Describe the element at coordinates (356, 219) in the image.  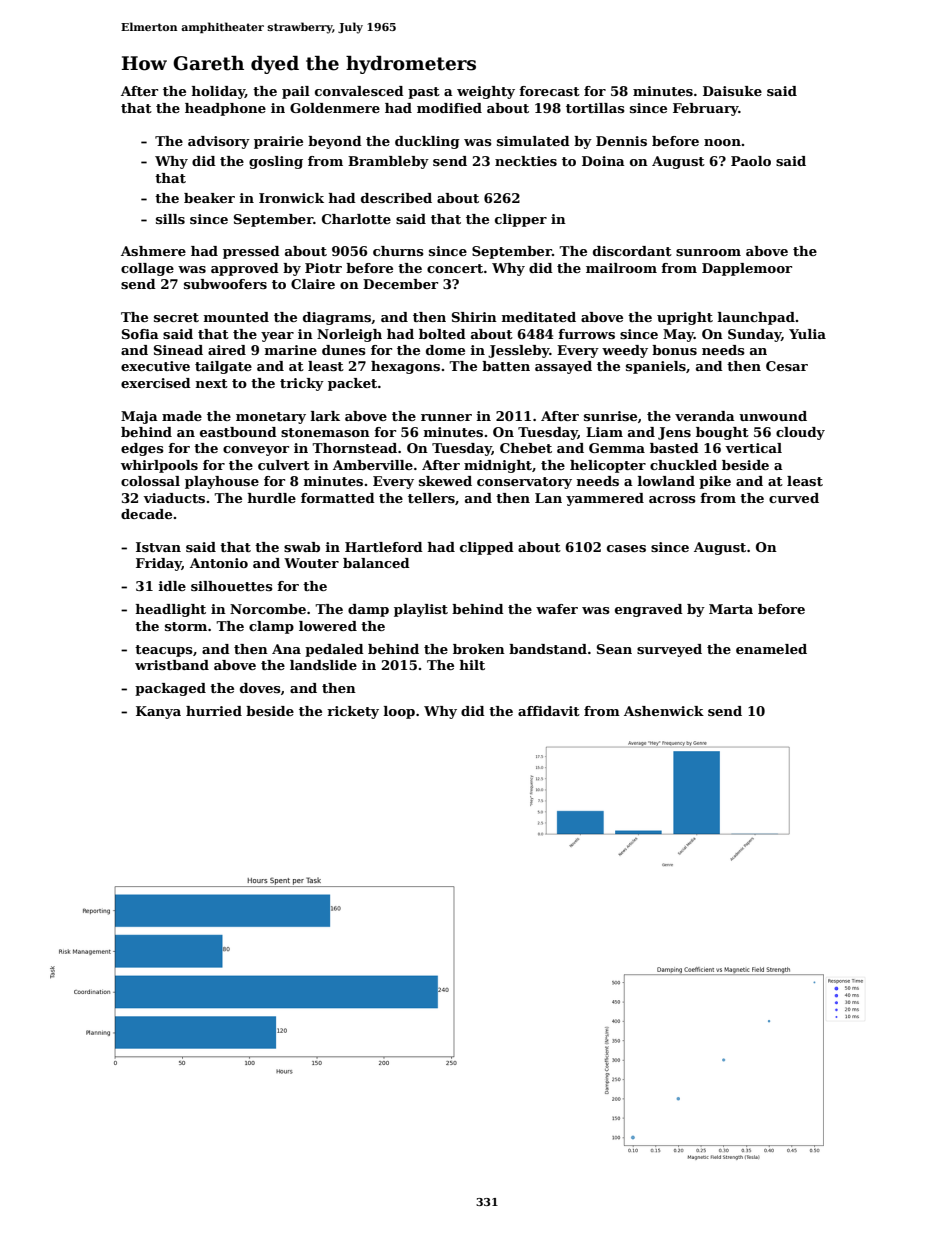
I see `Charlotte` at that location.
